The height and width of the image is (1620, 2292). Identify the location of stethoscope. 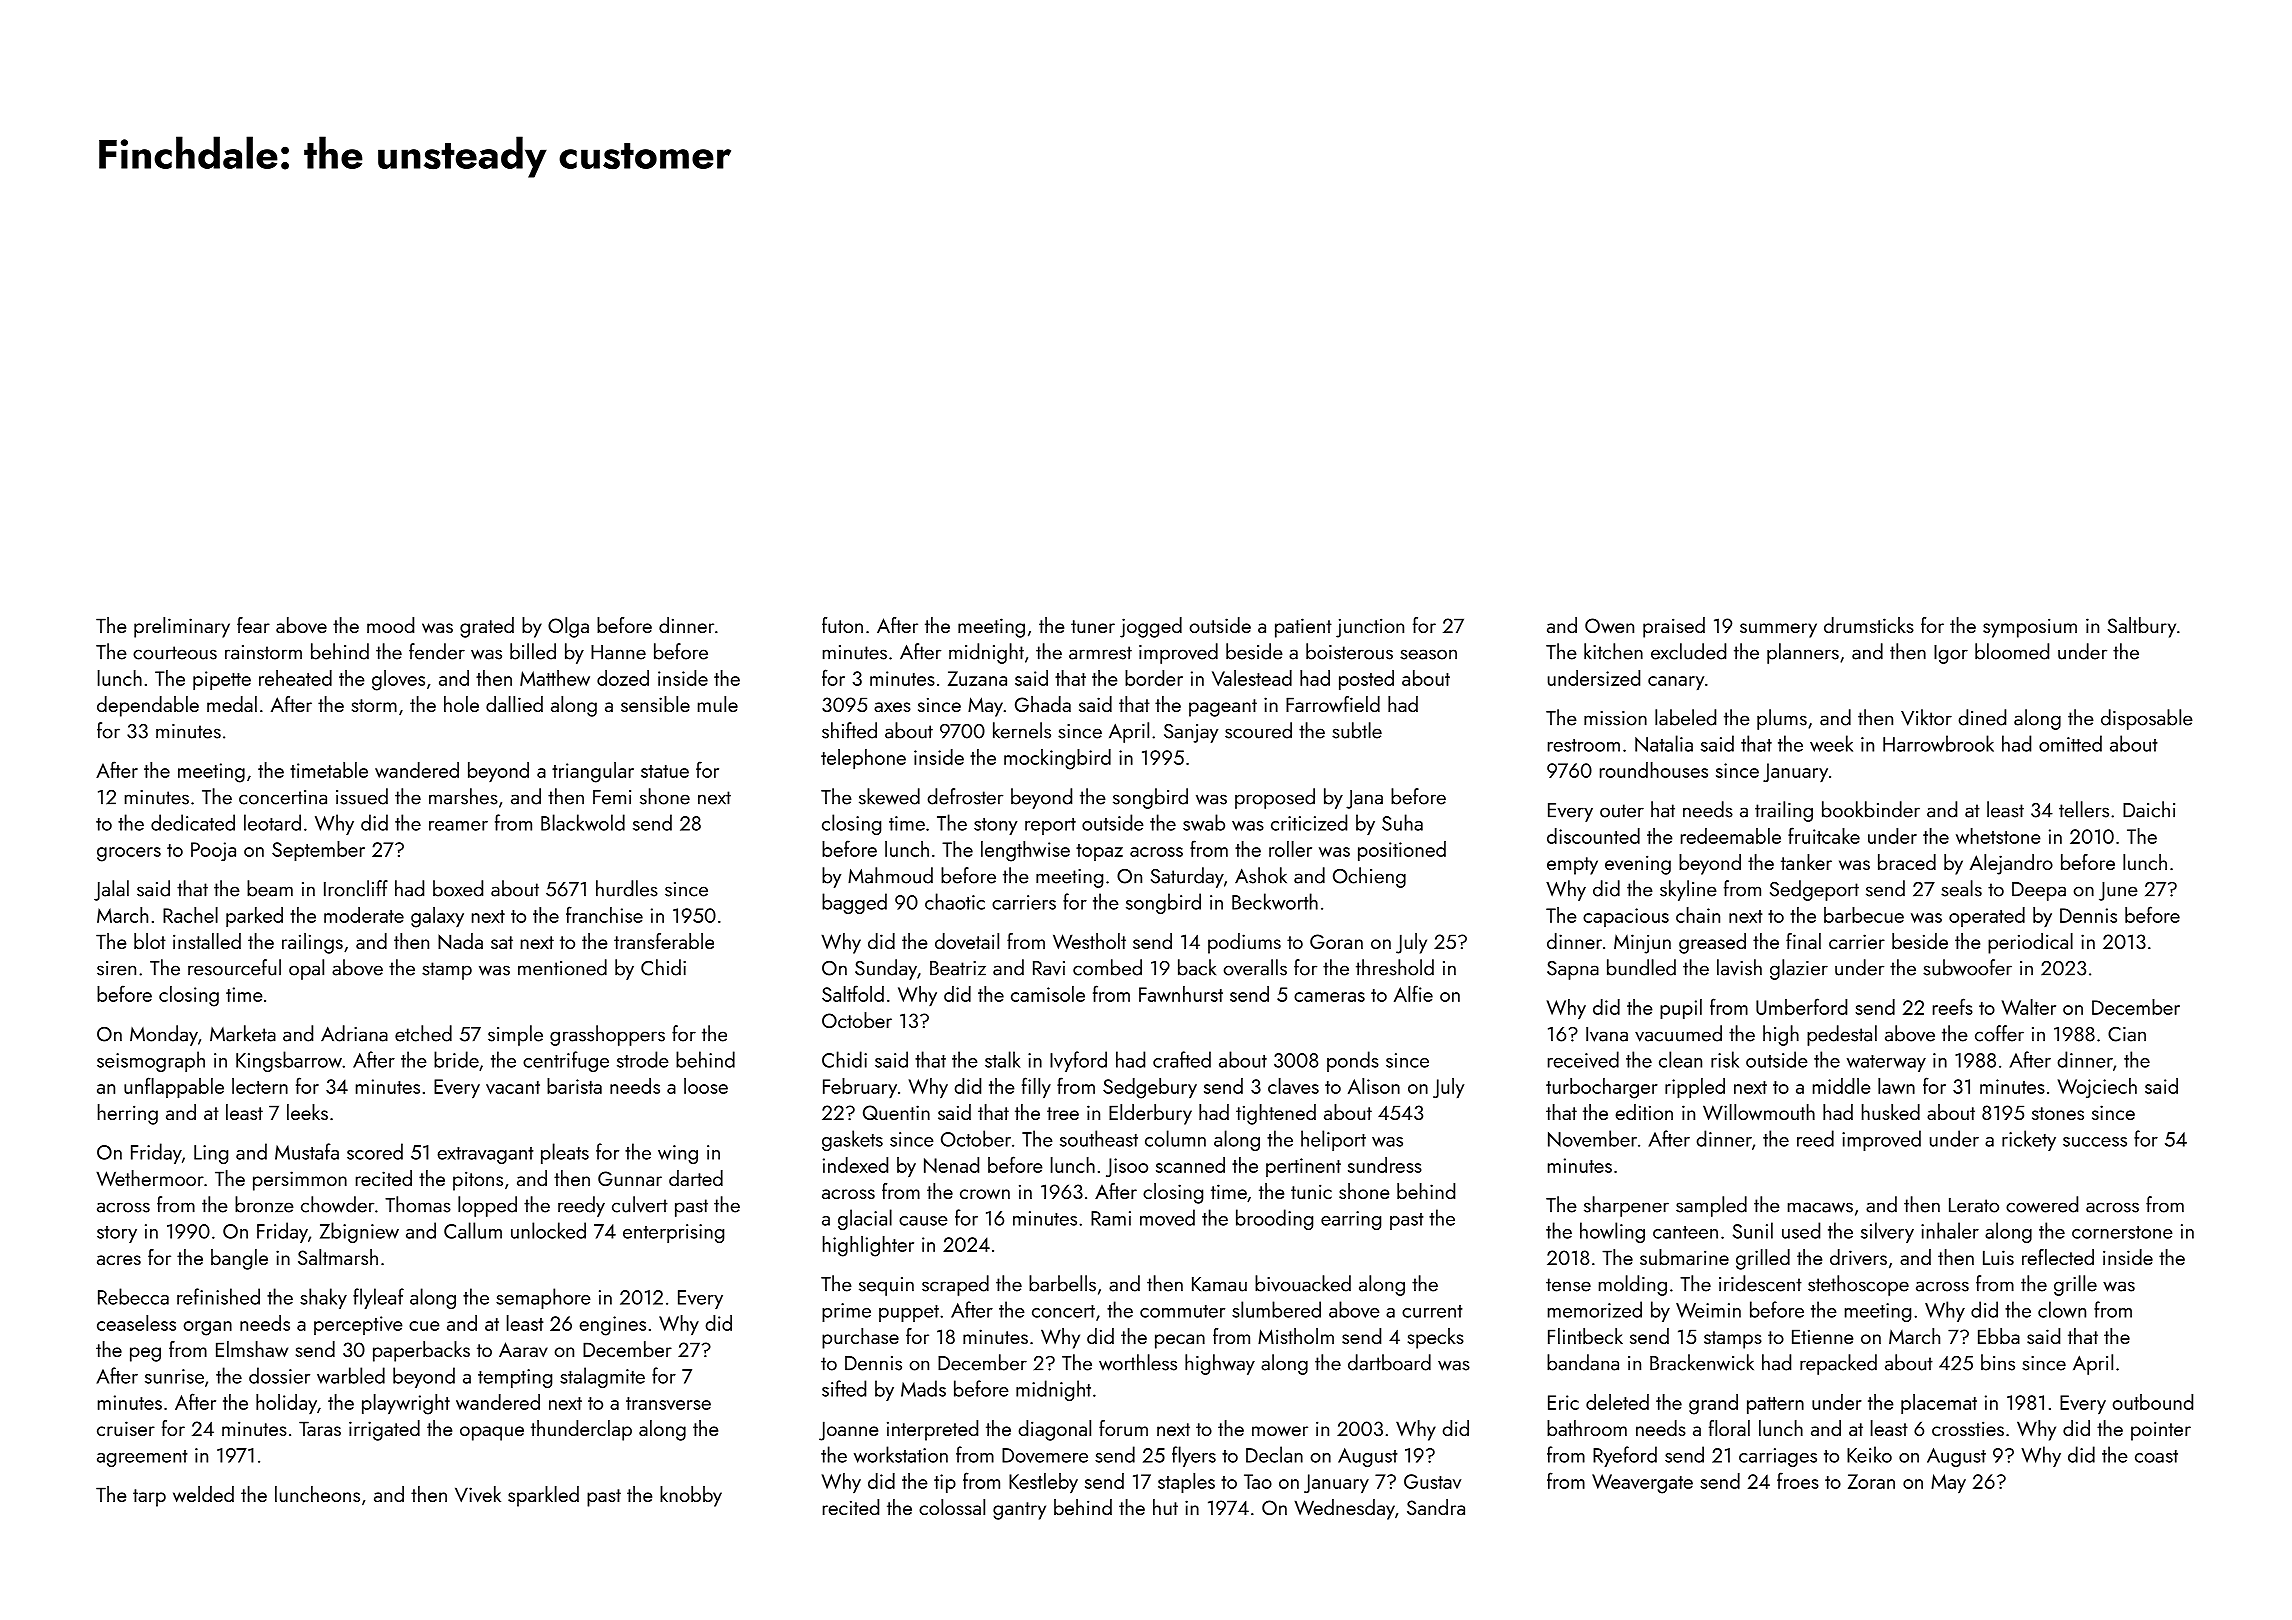
(1858, 1285).
